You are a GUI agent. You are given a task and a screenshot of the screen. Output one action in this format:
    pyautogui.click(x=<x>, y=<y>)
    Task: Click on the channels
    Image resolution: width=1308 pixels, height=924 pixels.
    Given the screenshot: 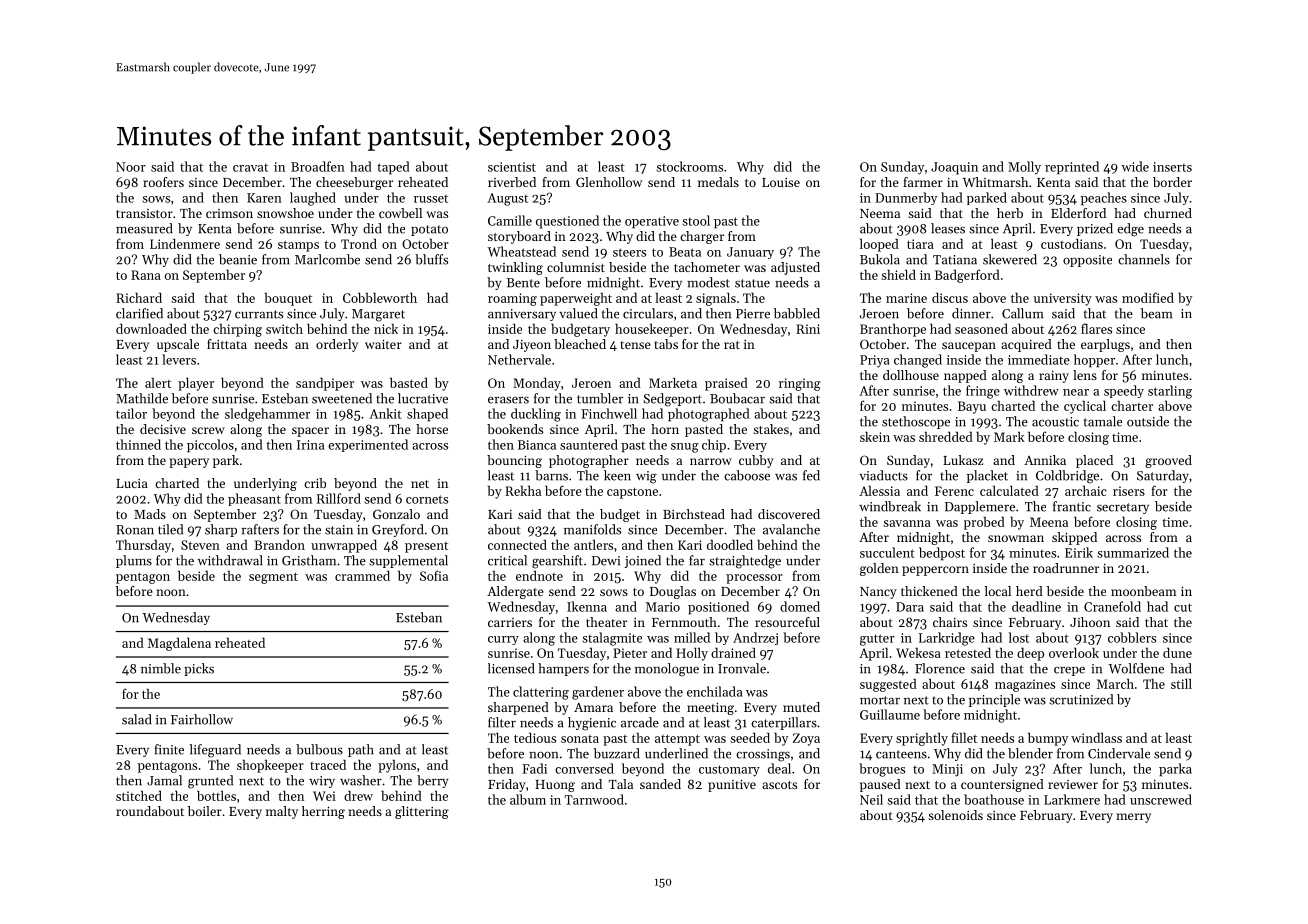 What is the action you would take?
    pyautogui.click(x=1144, y=259)
